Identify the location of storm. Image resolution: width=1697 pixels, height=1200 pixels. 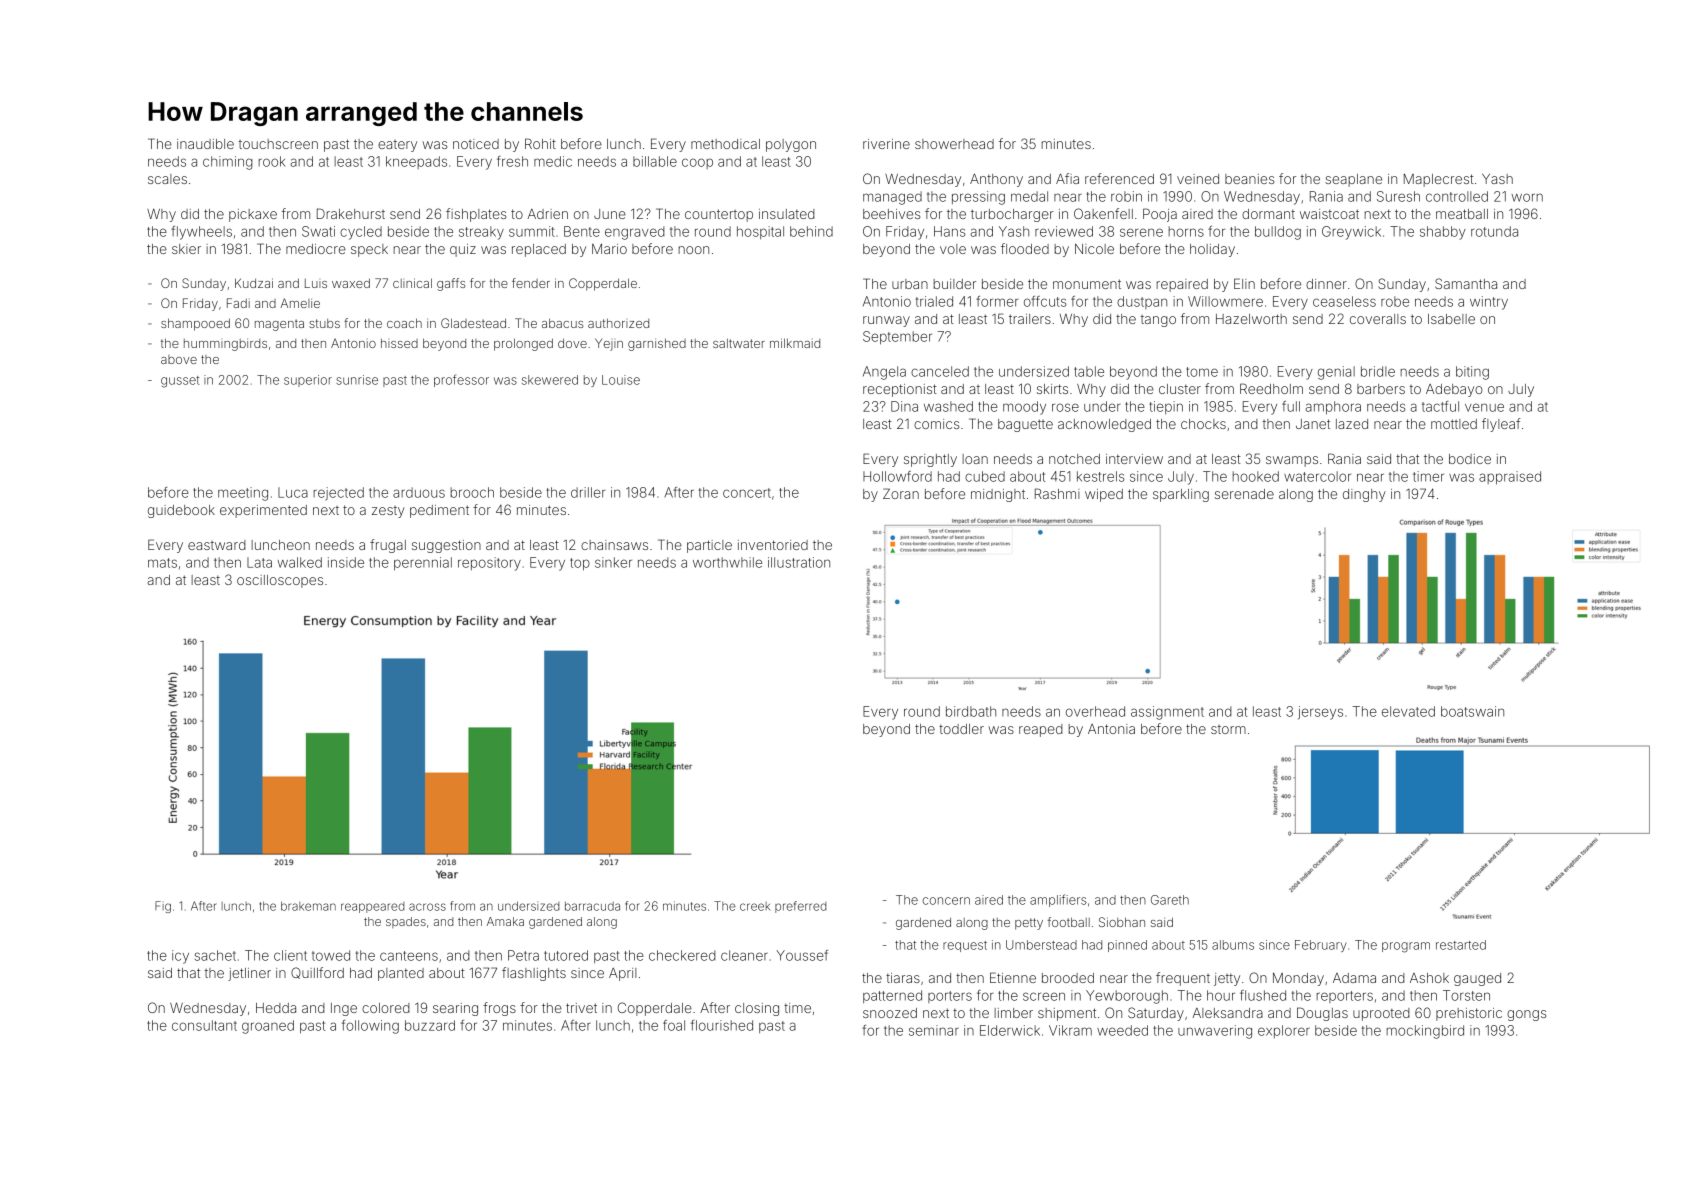
(1228, 729).
